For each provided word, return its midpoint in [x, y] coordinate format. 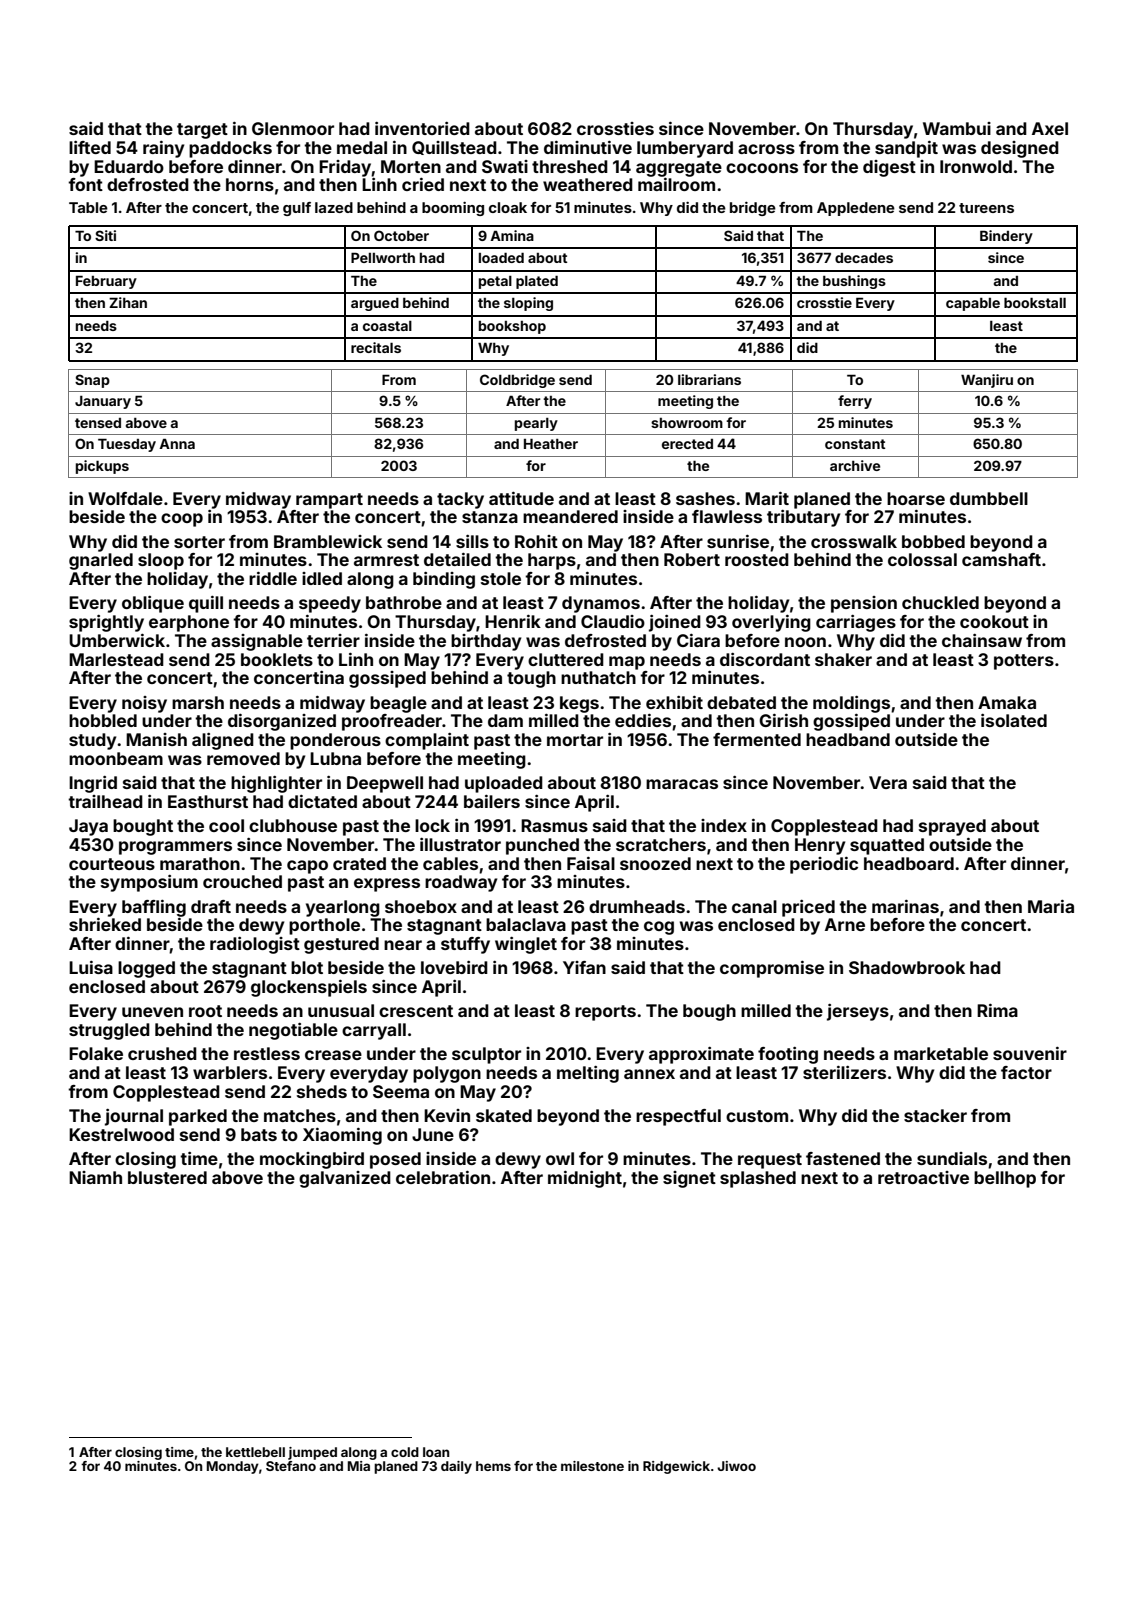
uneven [152, 1012]
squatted [887, 846]
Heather [551, 444]
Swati [505, 166]
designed [1020, 149]
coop [182, 520]
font [85, 184]
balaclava [526, 924]
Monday [233, 1467]
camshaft [1001, 559]
